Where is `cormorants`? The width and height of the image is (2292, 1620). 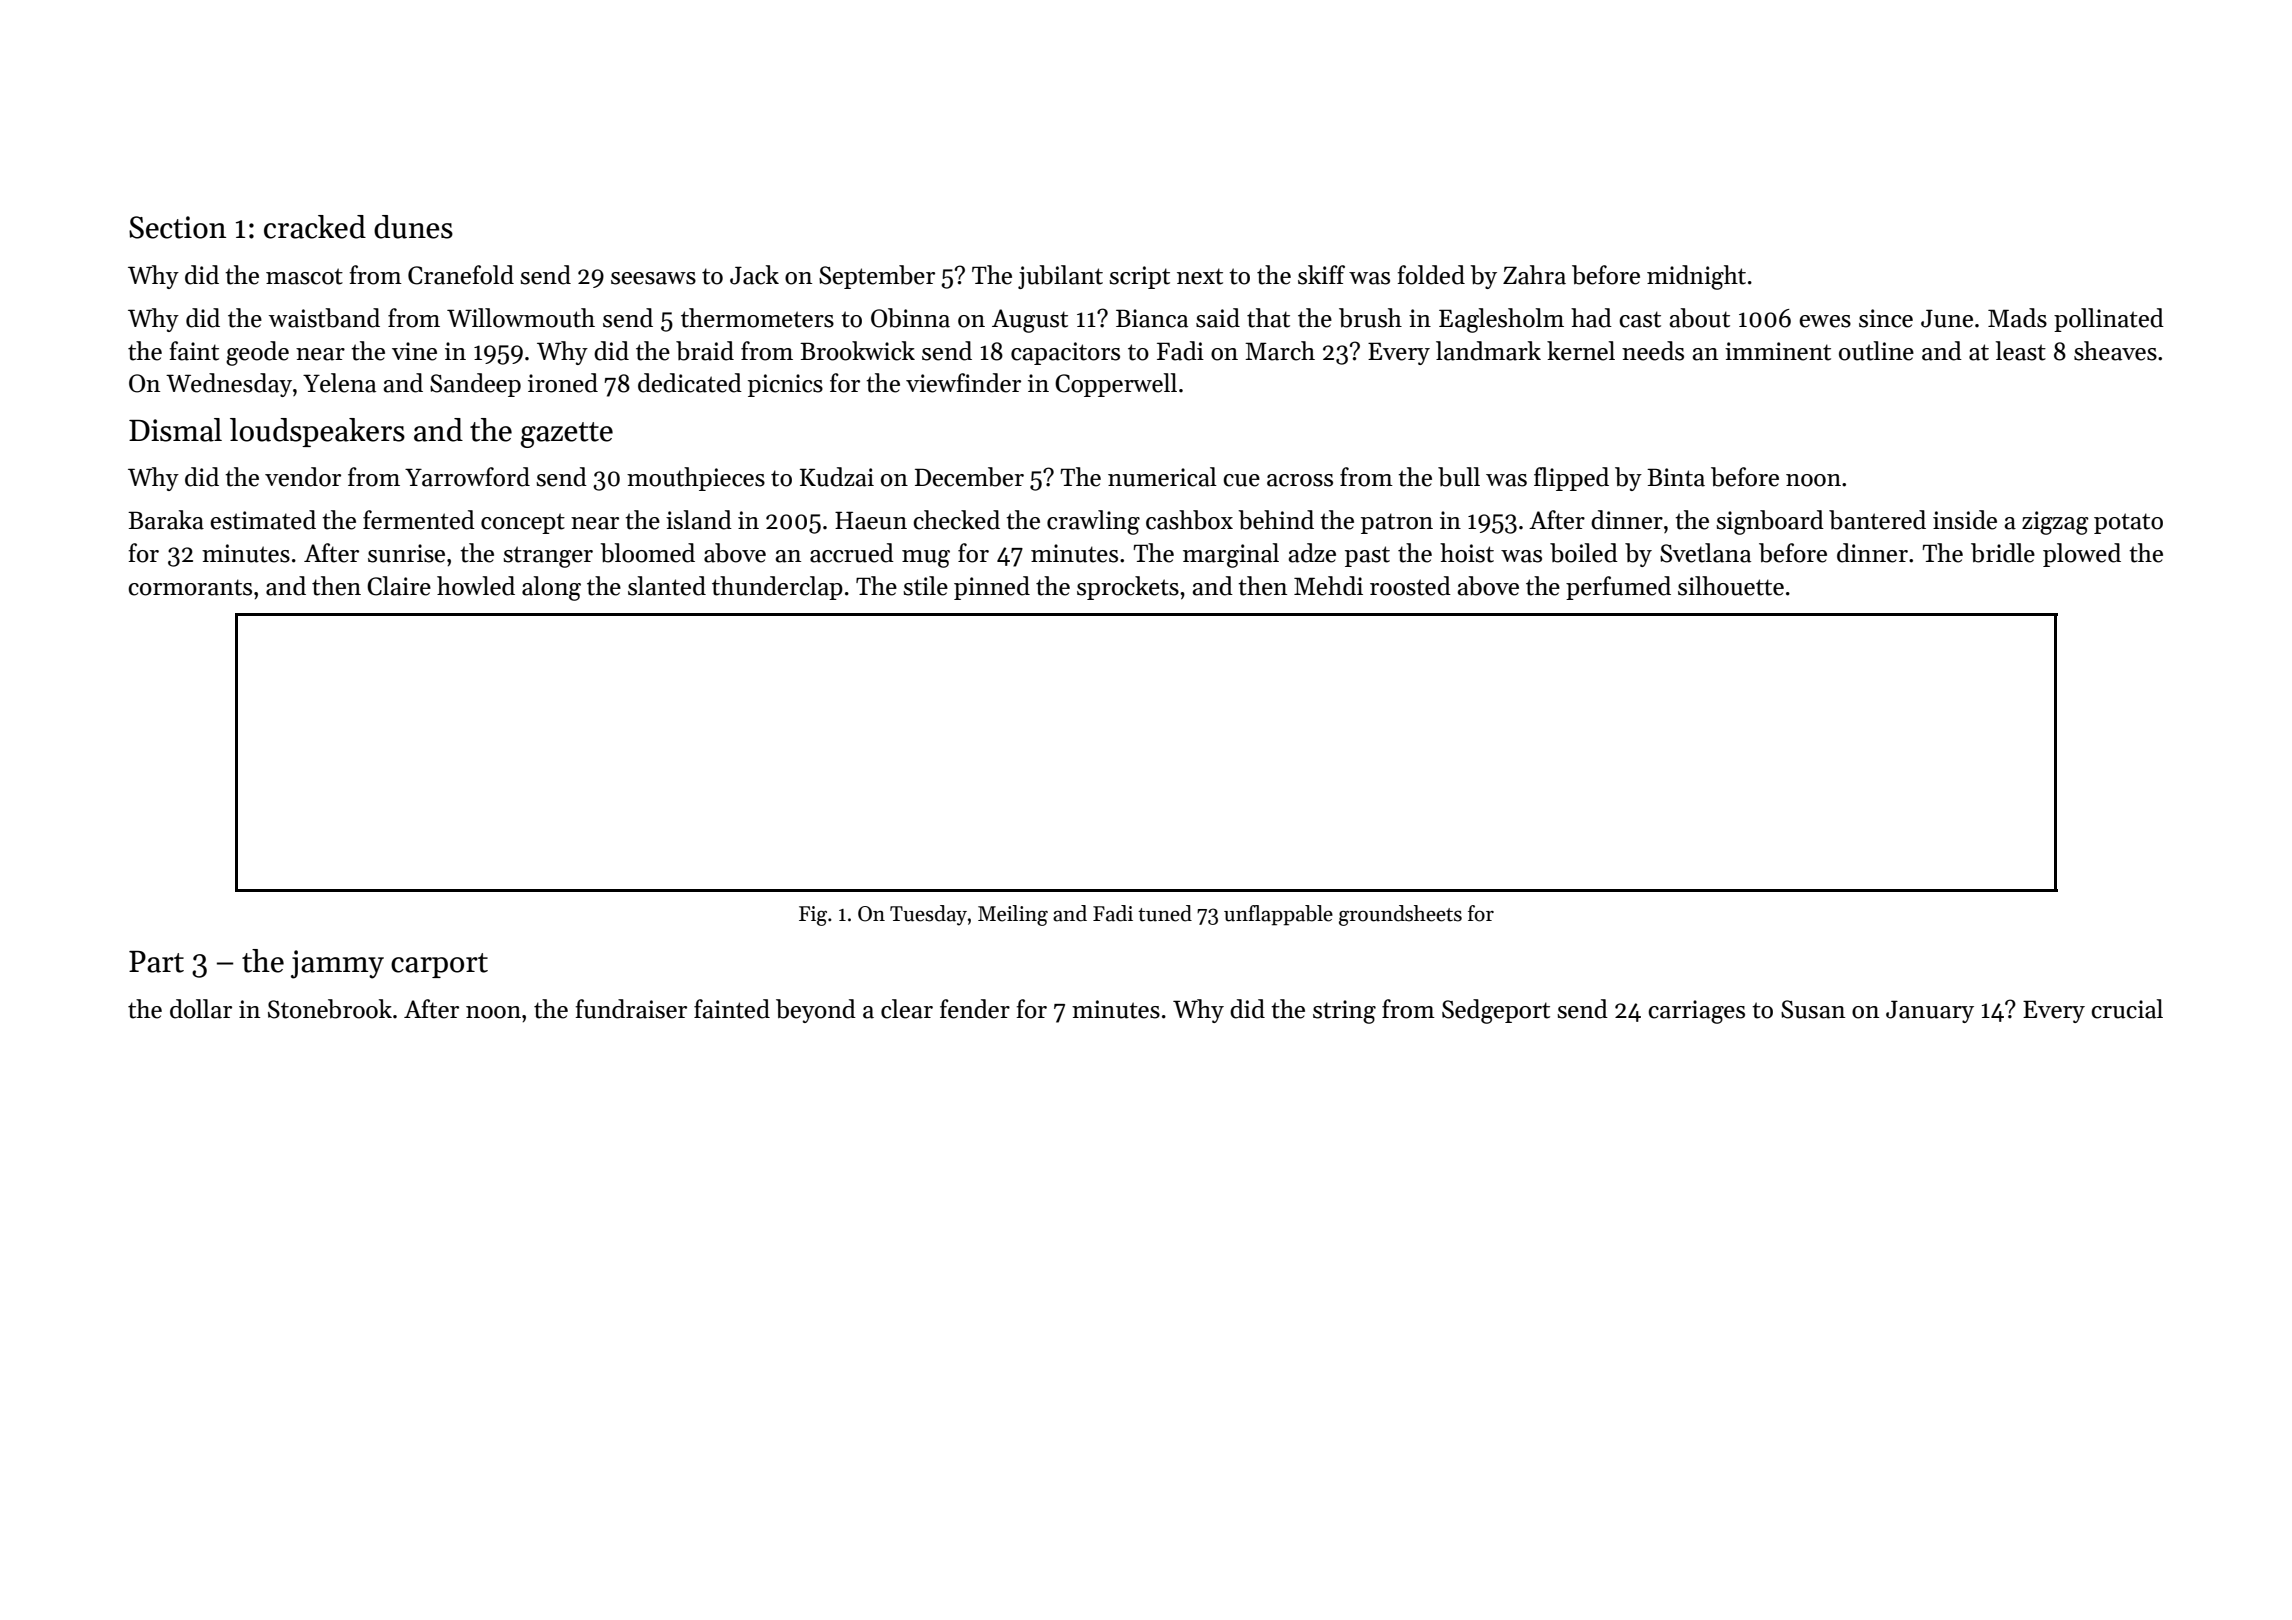 cormorants is located at coordinates (190, 587).
